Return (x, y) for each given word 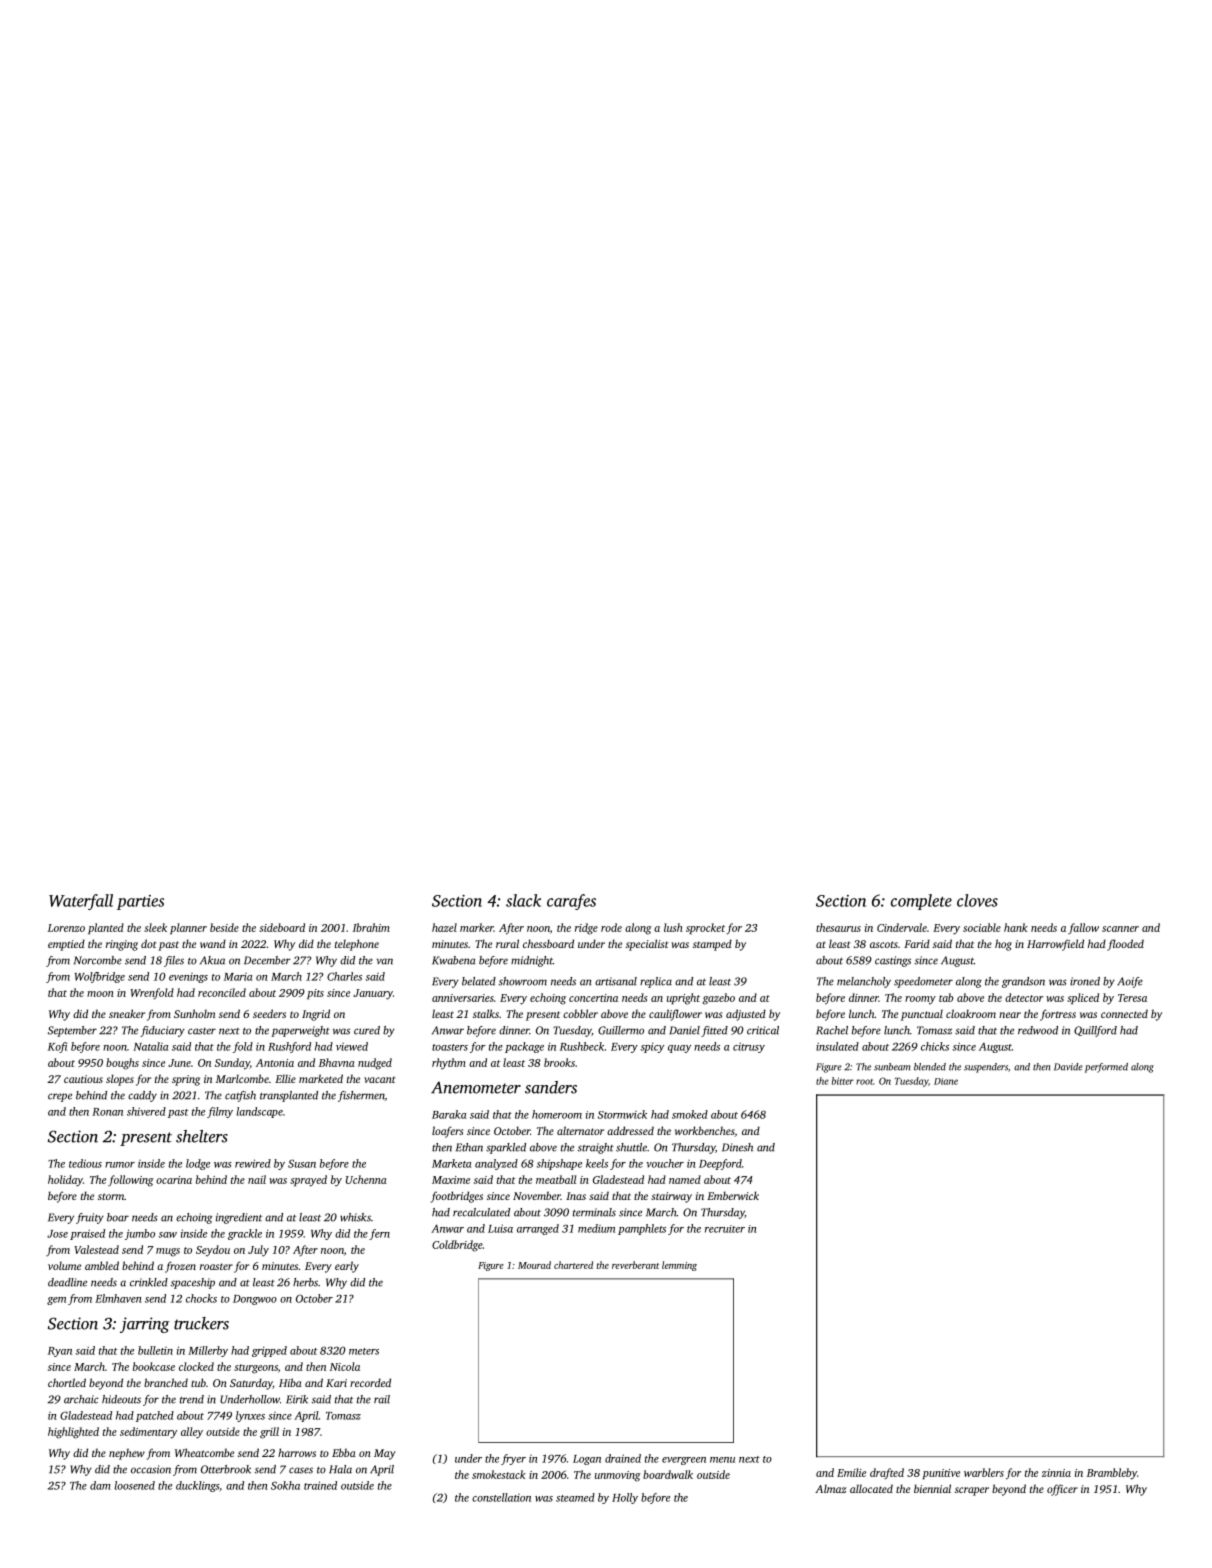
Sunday (232, 1064)
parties (140, 902)
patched (155, 1416)
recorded (370, 1382)
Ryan (60, 1352)
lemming (679, 1266)
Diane (946, 1081)
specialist (647, 945)
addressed (630, 1130)
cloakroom (971, 1013)
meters (364, 1351)
